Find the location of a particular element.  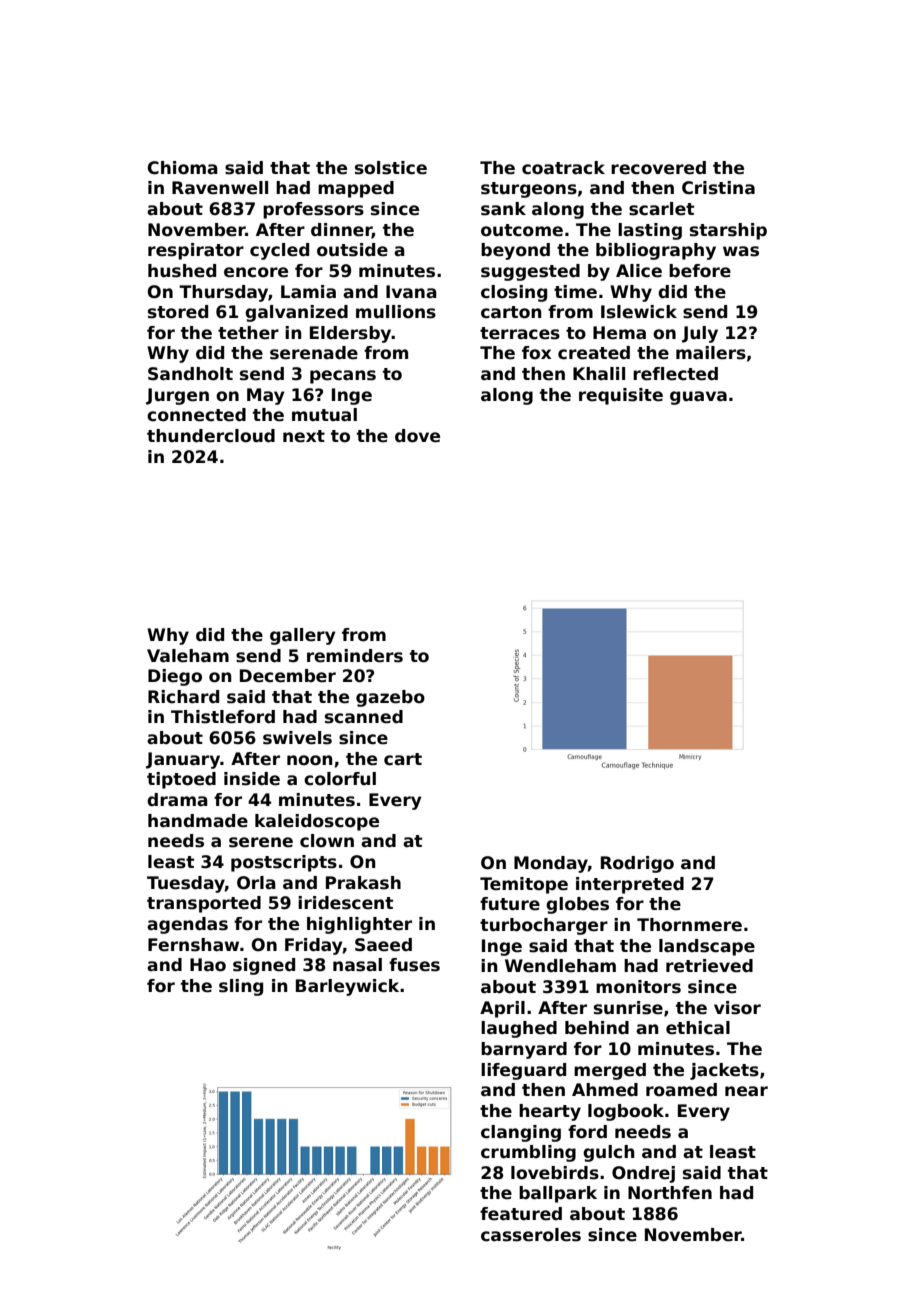

future is located at coordinates (510, 904).
